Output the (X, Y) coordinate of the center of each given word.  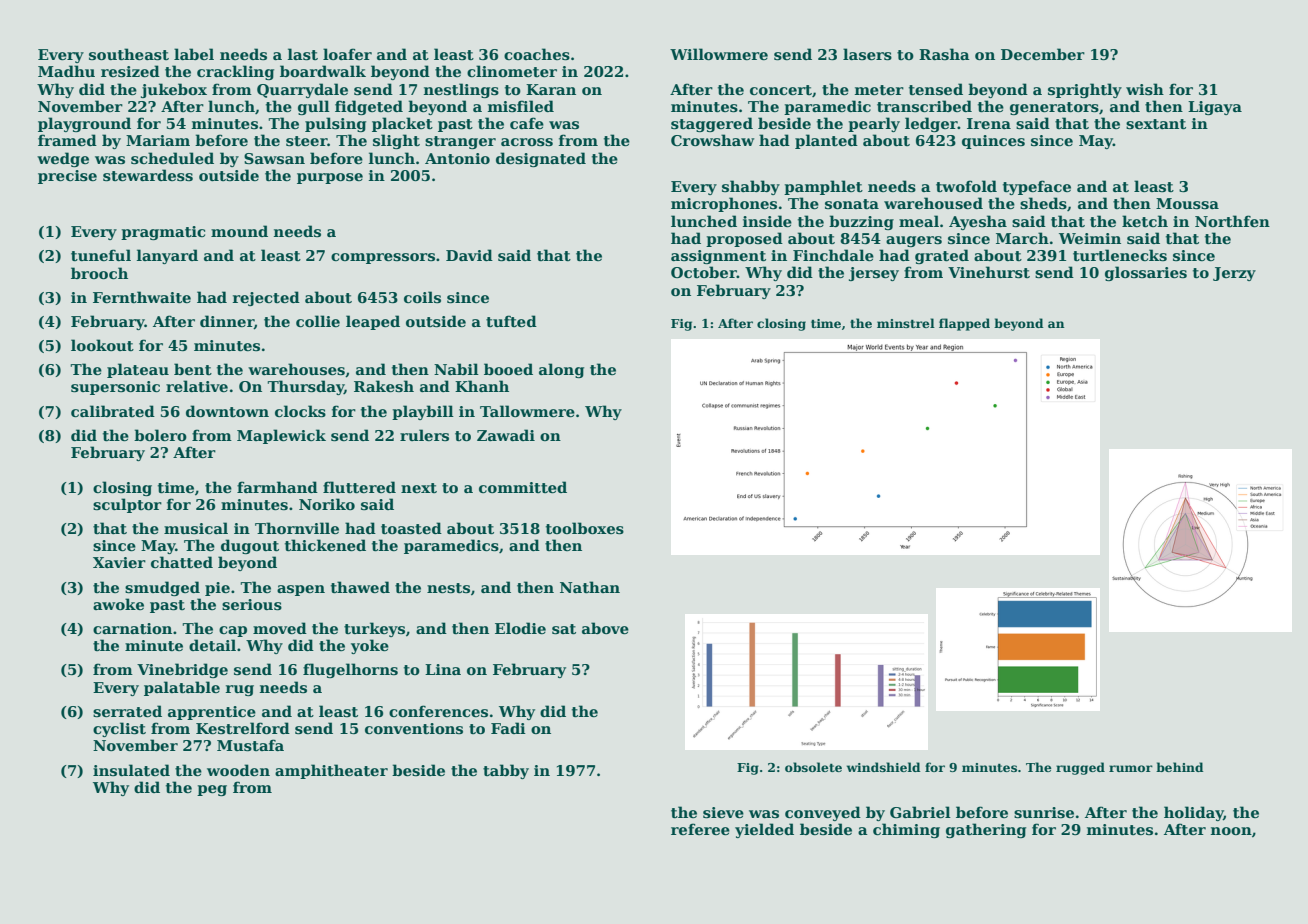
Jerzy (1234, 274)
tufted (511, 321)
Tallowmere (527, 411)
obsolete (813, 767)
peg (212, 790)
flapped (964, 324)
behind (1180, 767)
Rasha (944, 54)
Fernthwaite (142, 297)
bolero (160, 435)
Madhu (66, 71)
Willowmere (719, 54)
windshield (884, 767)
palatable (182, 688)
